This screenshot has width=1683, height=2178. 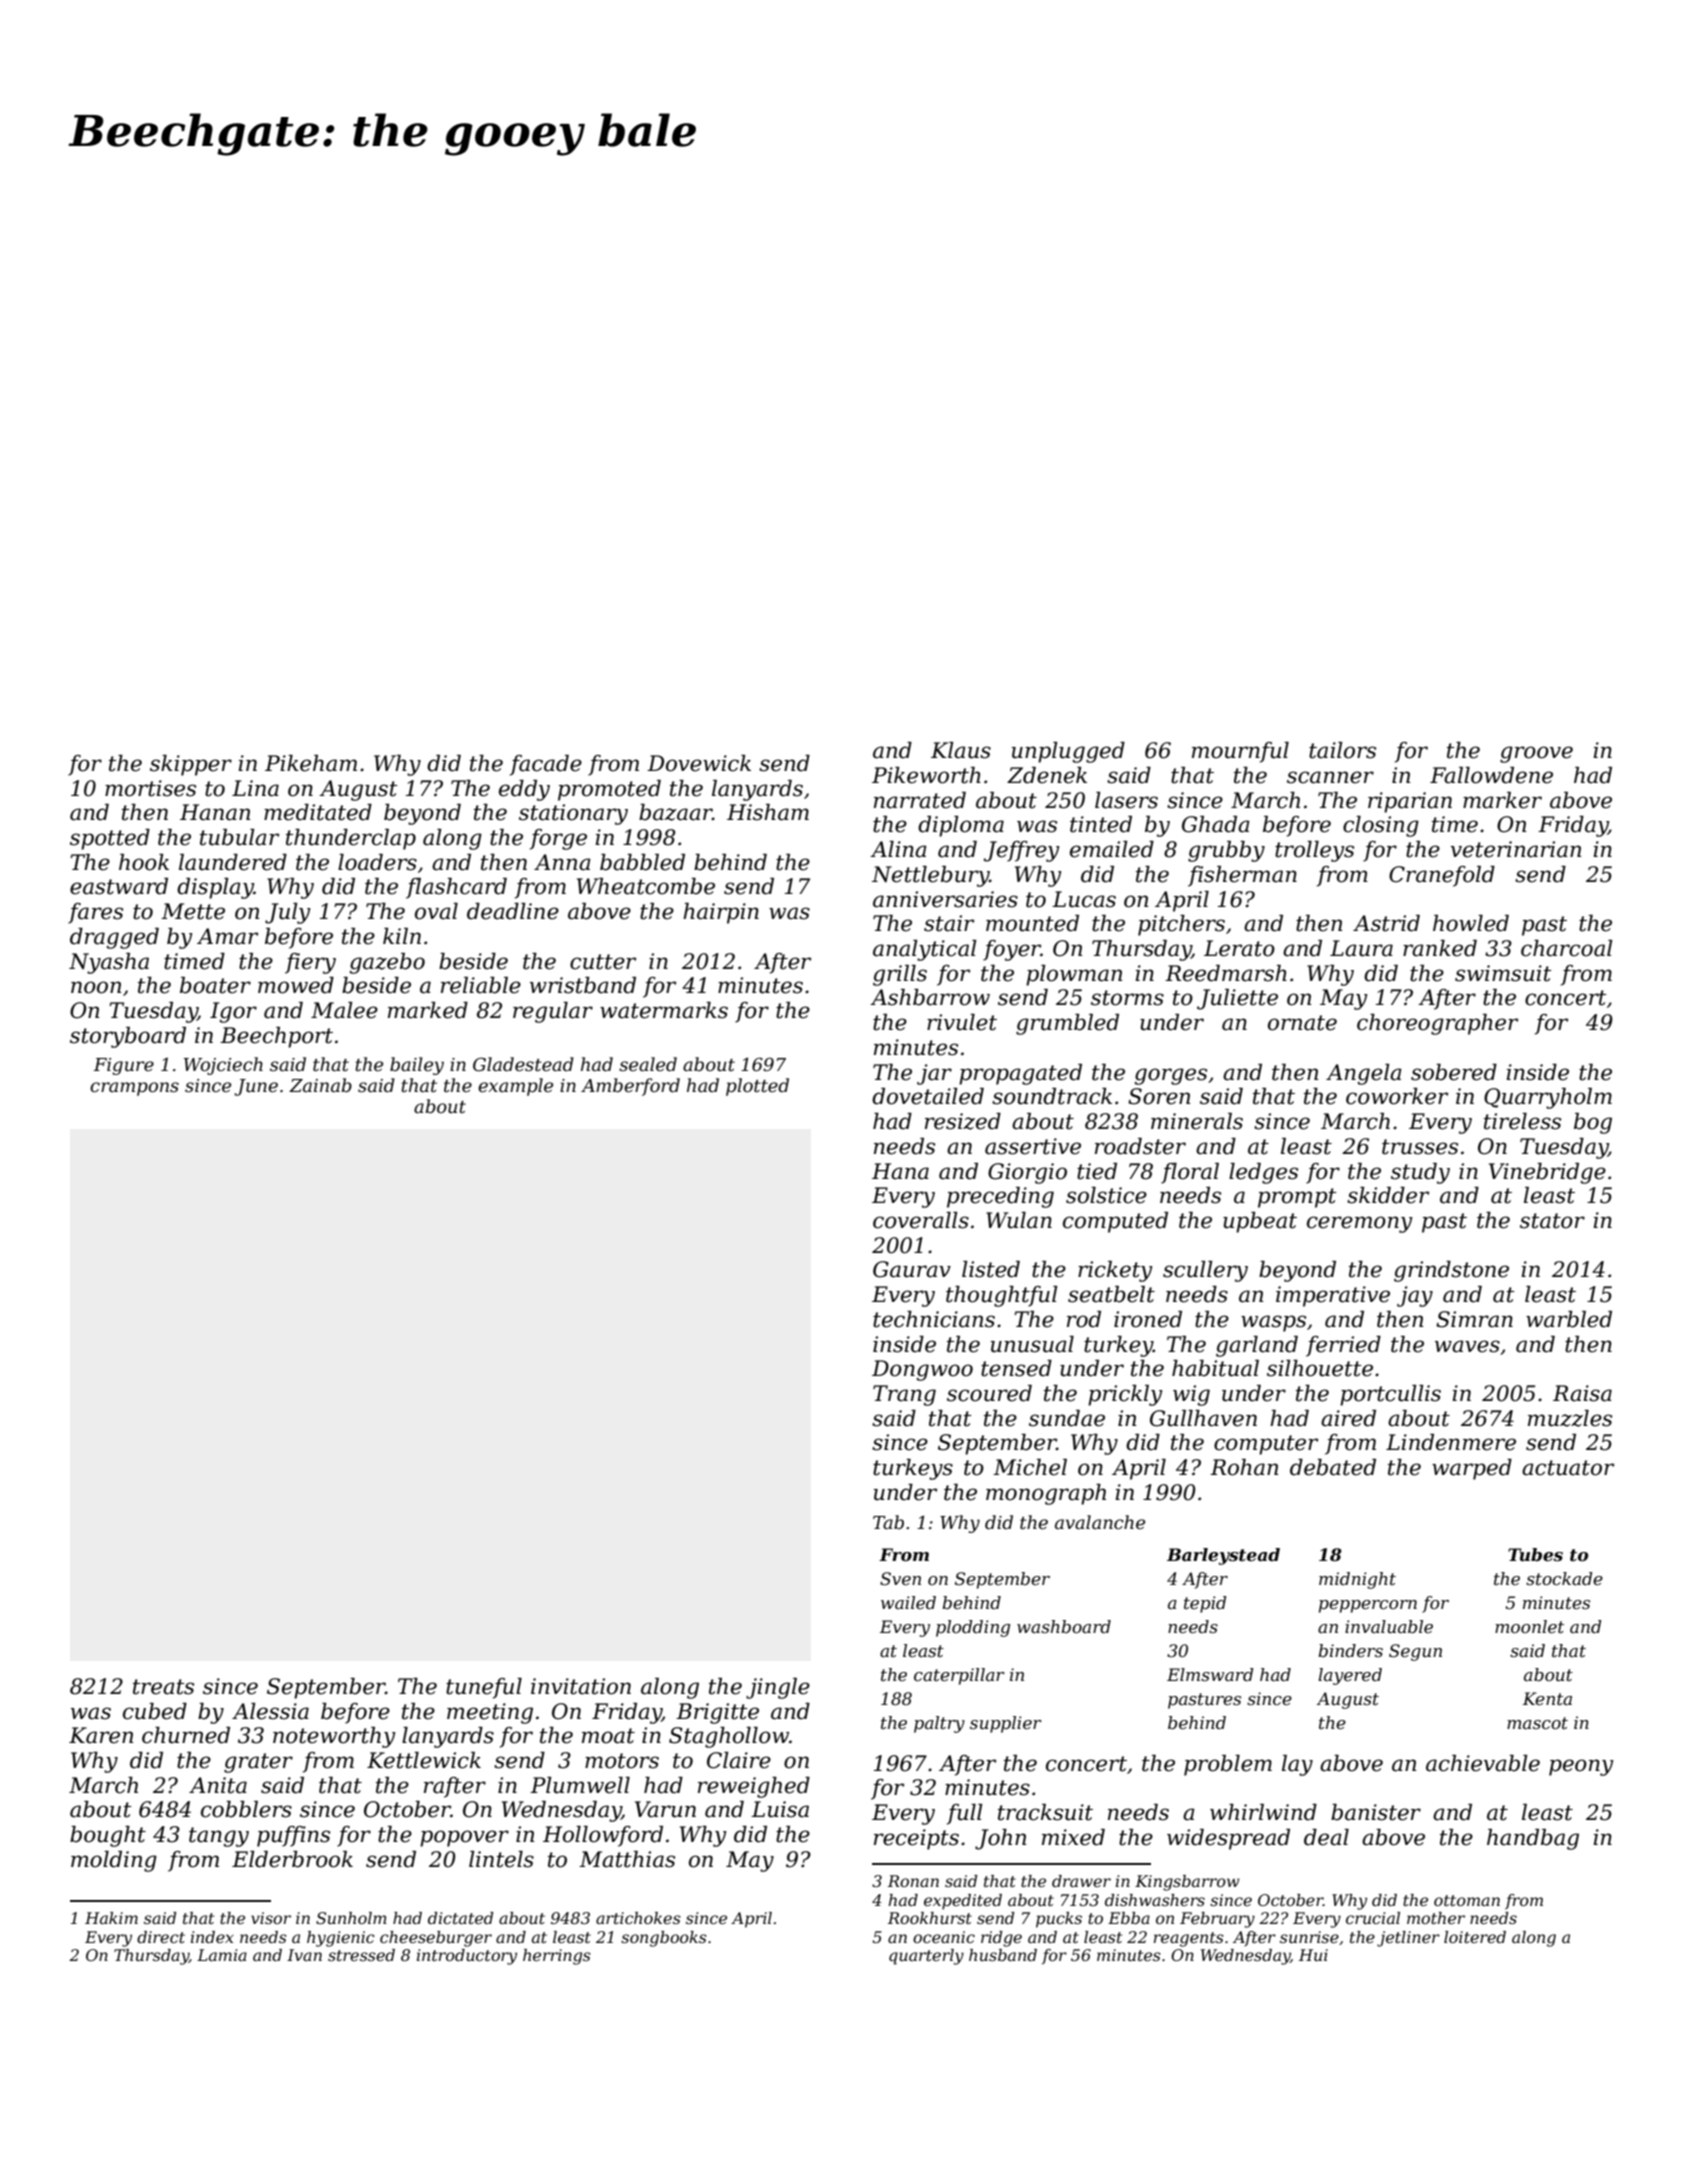 I want to click on thoughtful, so click(x=1001, y=1296).
